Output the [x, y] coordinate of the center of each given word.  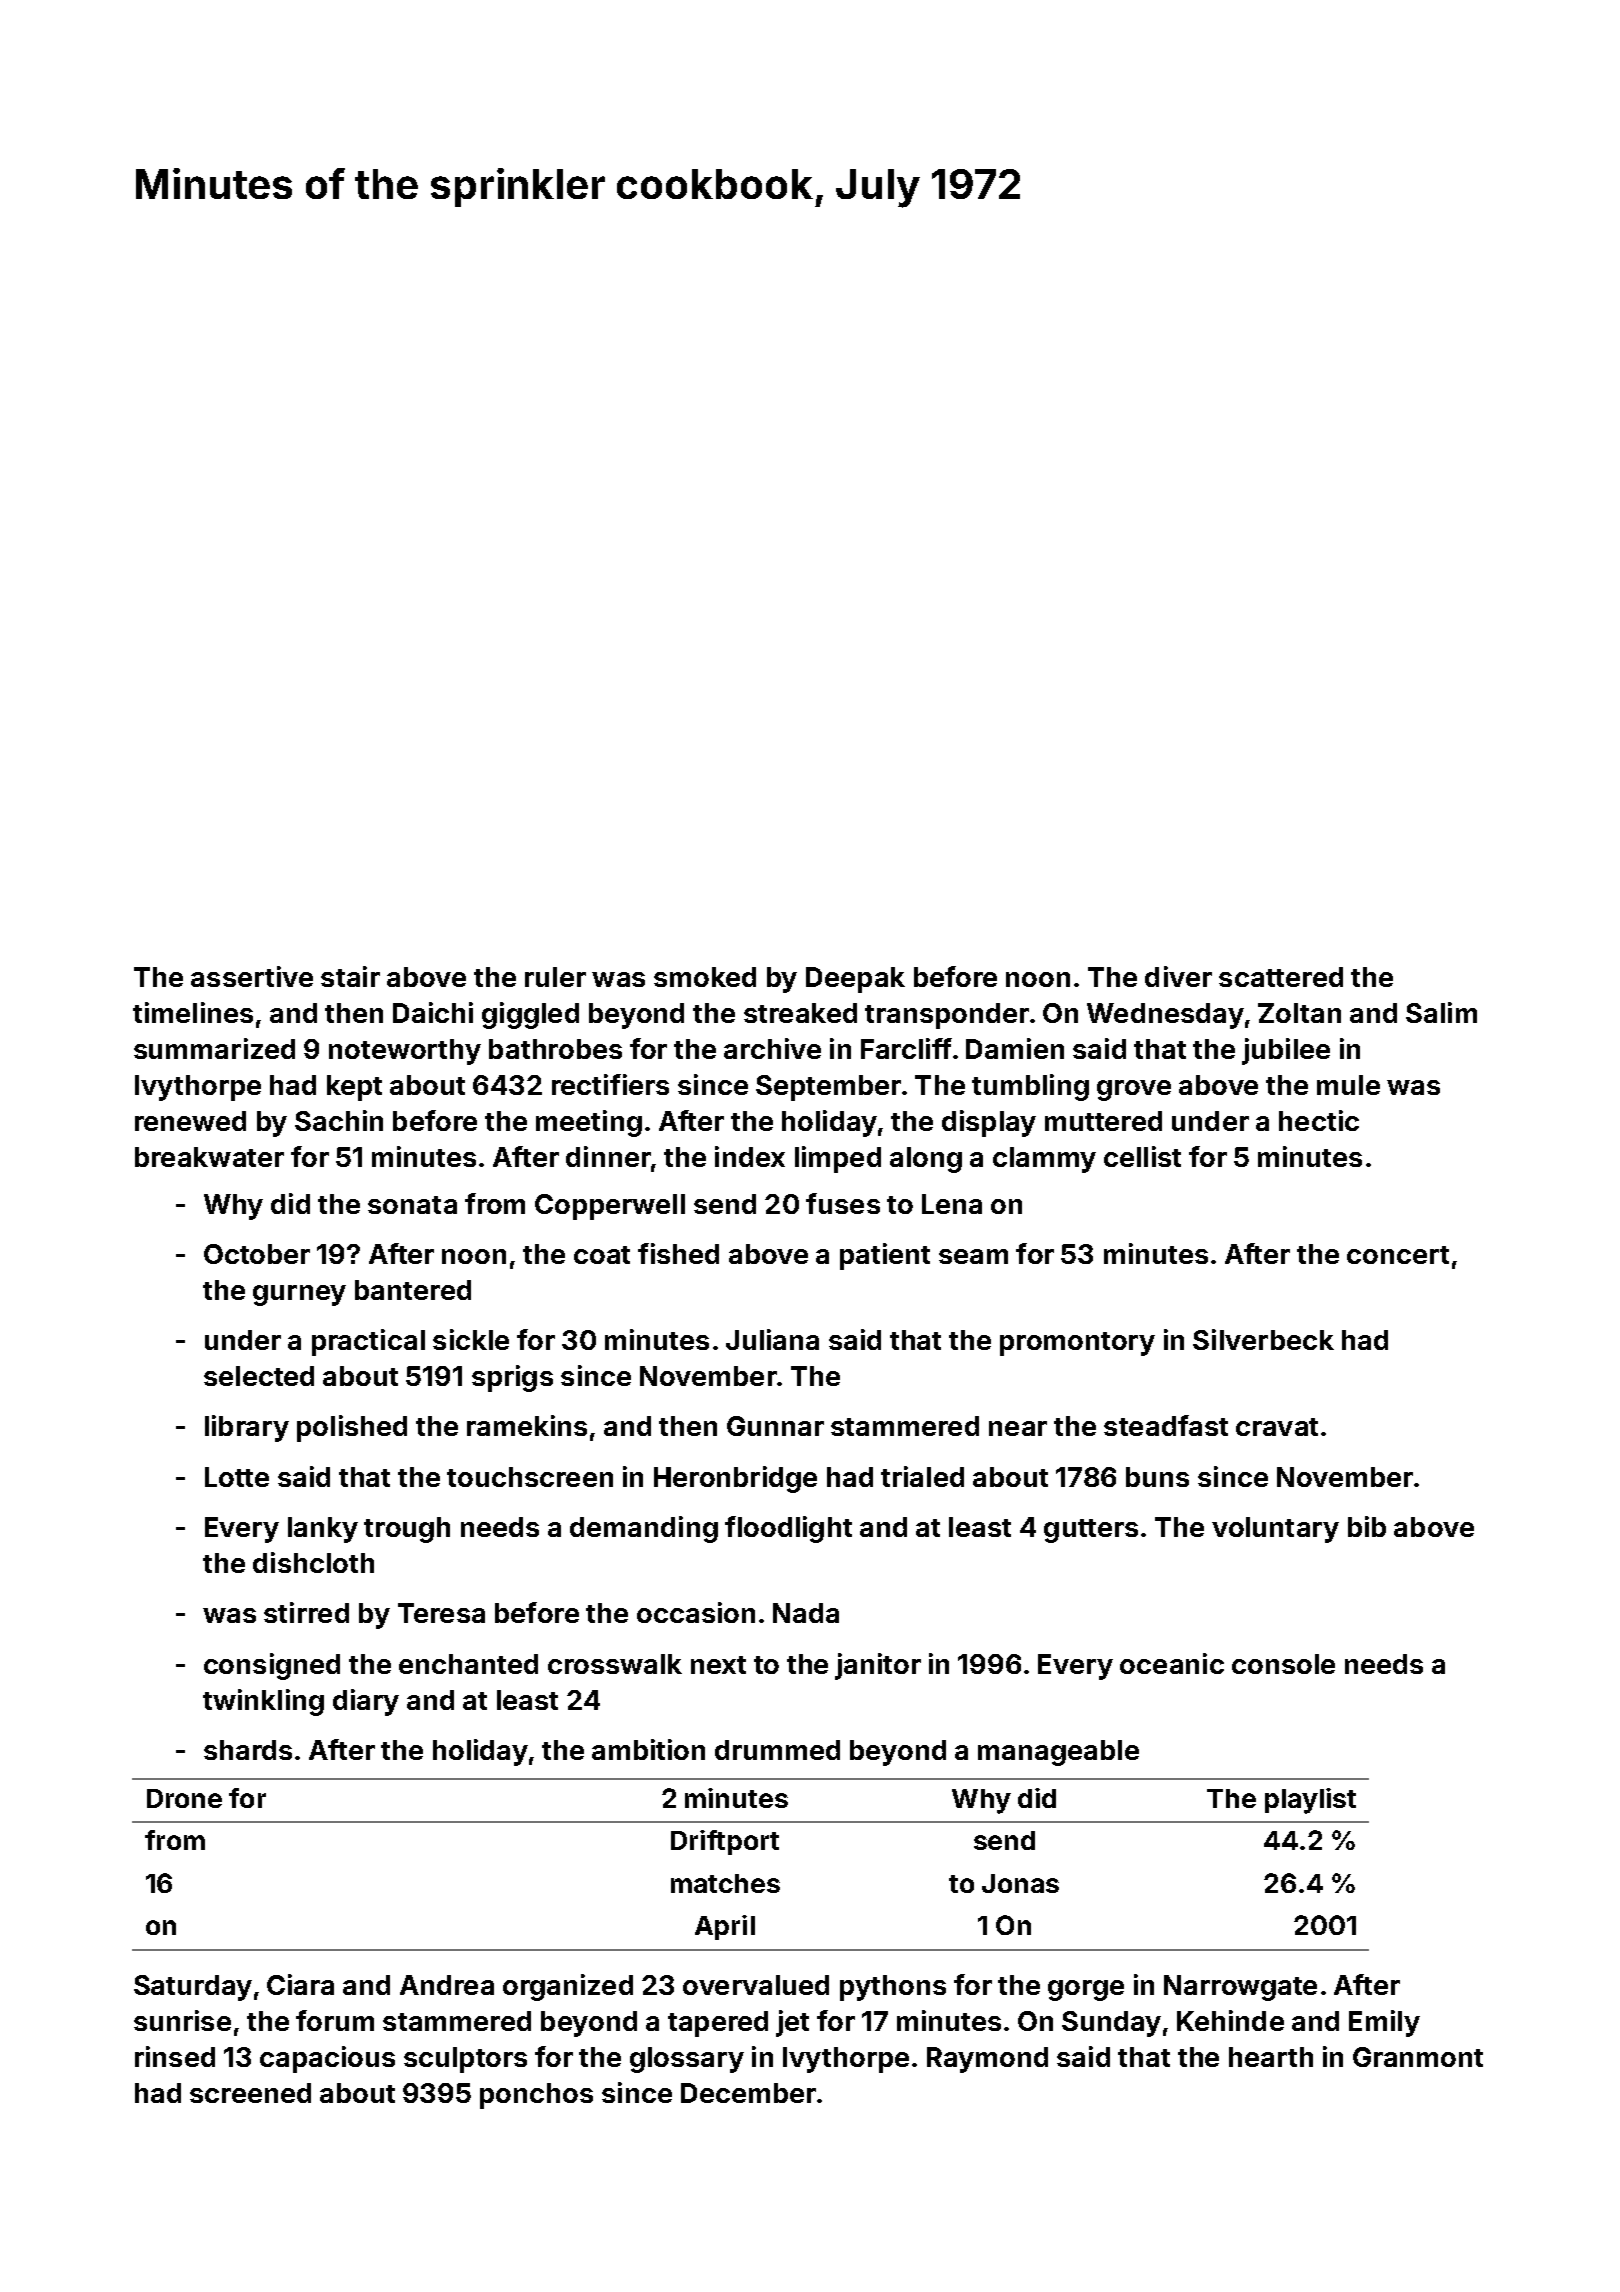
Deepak [855, 980]
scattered [1281, 977]
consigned [272, 1666]
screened [250, 2093]
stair [350, 976]
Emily [1384, 2023]
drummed [777, 1750]
